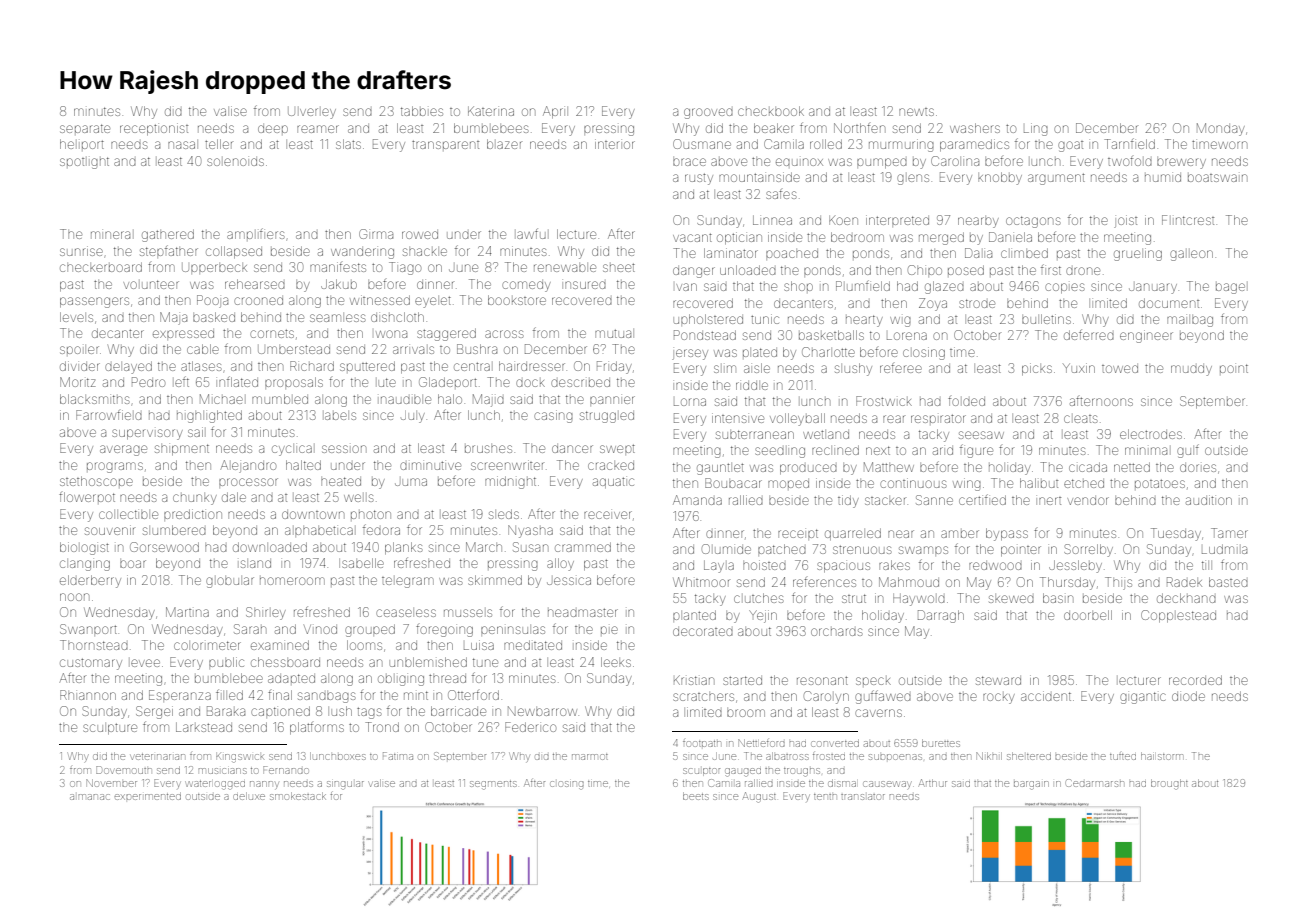 The height and width of the image is (924, 1308). Describe the element at coordinates (708, 319) in the image. I see `upholstered` at that location.
